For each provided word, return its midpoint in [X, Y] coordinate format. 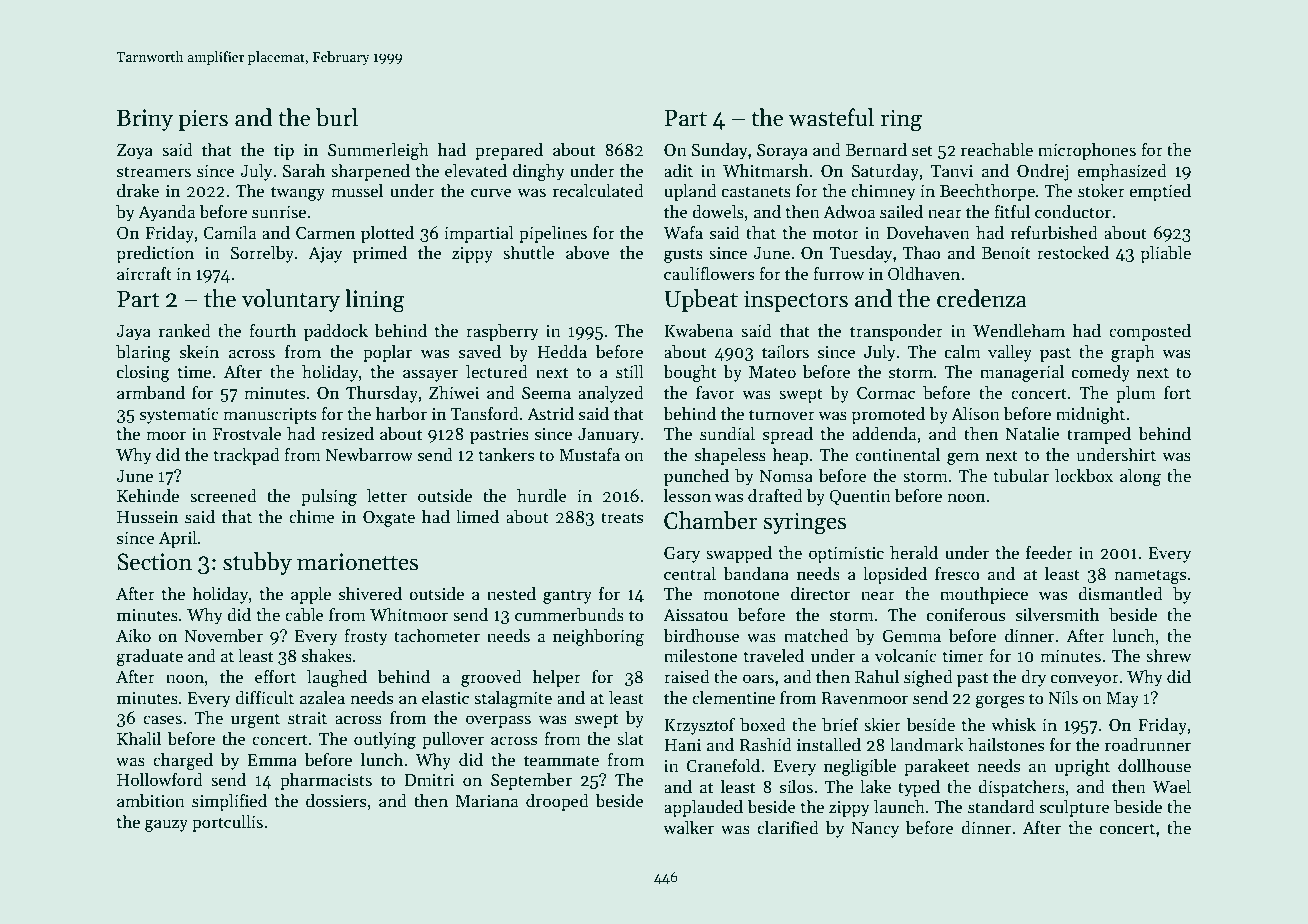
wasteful [831, 117]
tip [284, 152]
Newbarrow [369, 455]
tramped [1099, 435]
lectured [497, 372]
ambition [151, 801]
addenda [884, 434]
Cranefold [723, 766]
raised [687, 677]
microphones [1087, 151]
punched [696, 477]
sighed [928, 678]
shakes [327, 656]
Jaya [133, 333]
